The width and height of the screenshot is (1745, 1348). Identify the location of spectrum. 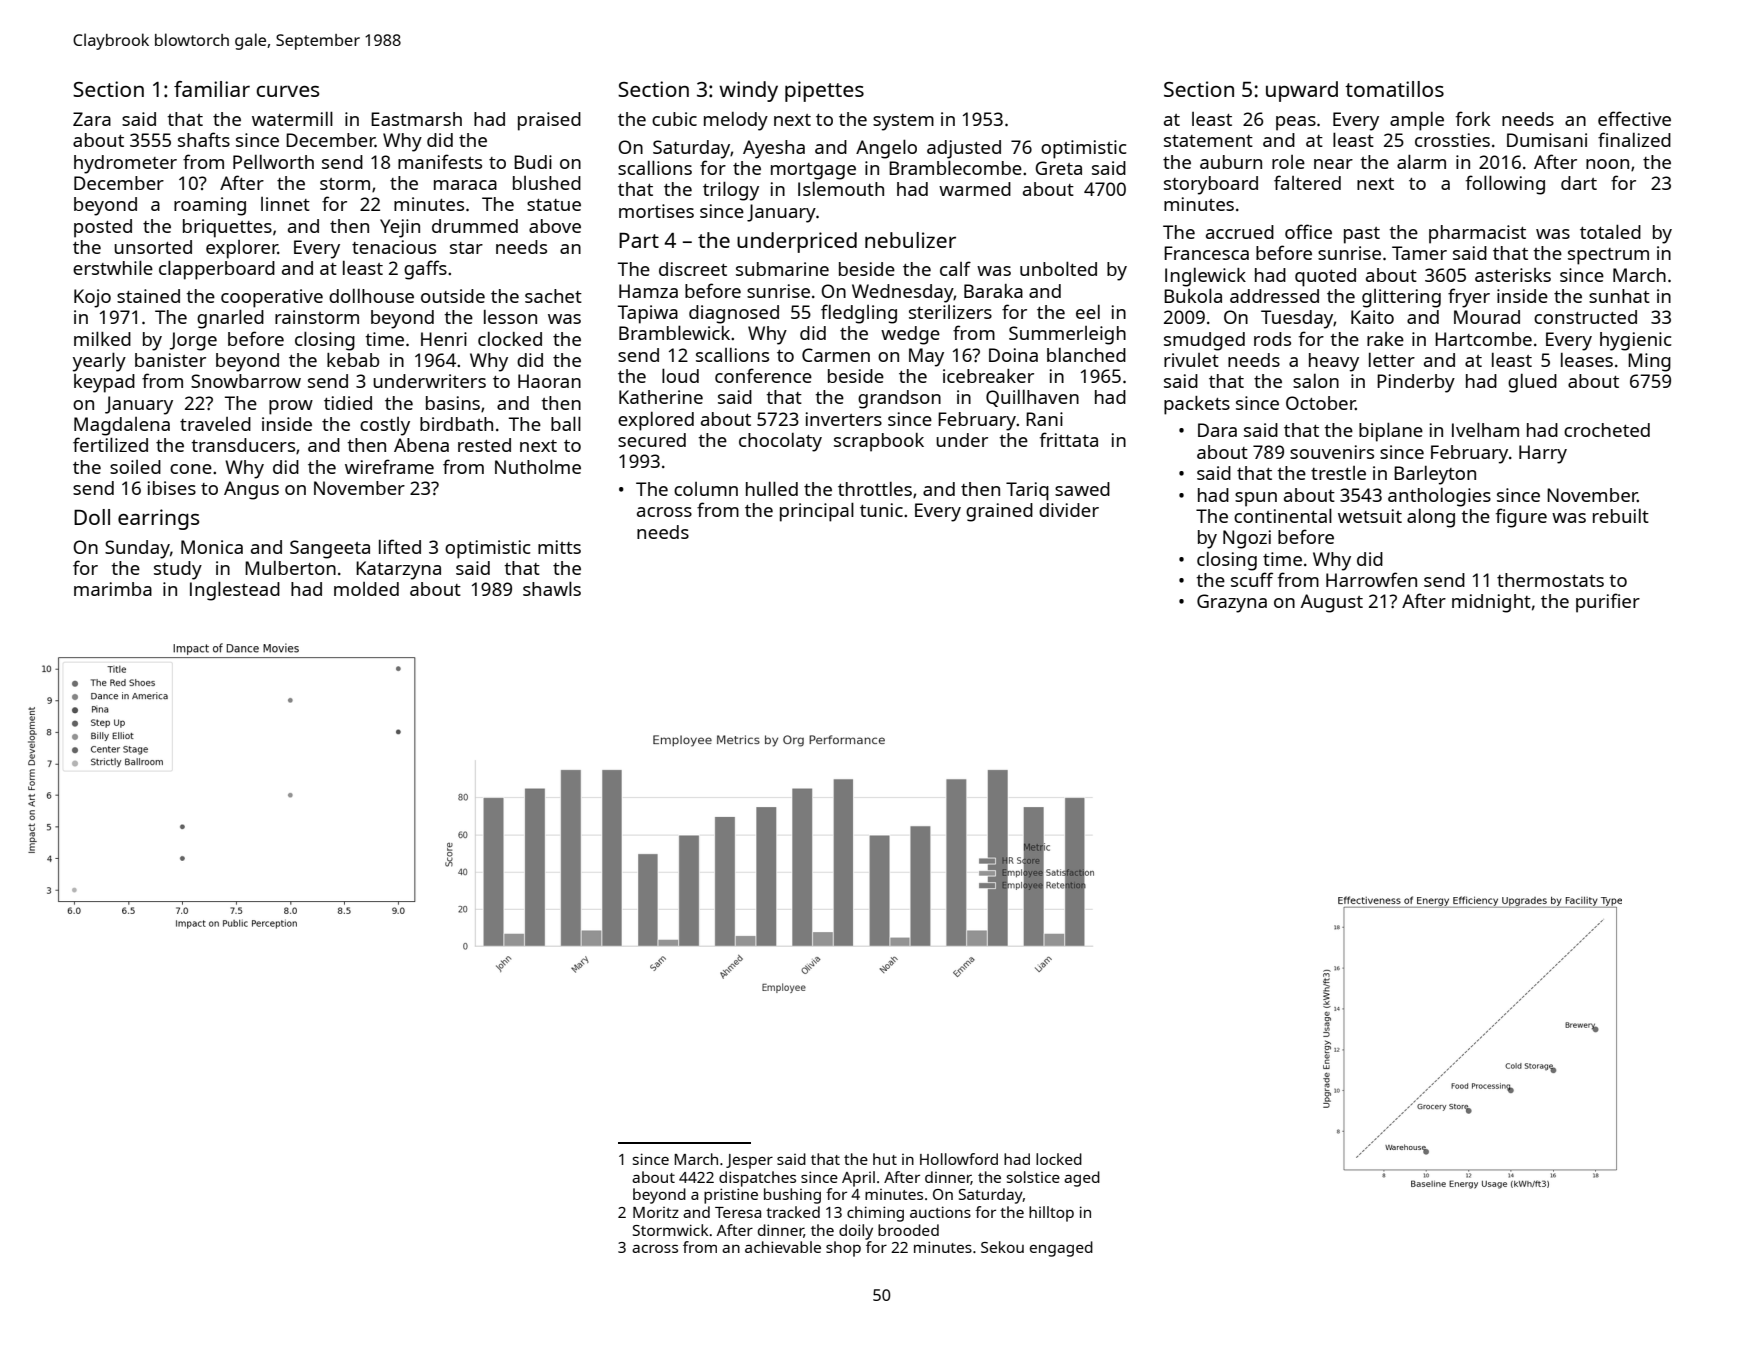
(1608, 256).
